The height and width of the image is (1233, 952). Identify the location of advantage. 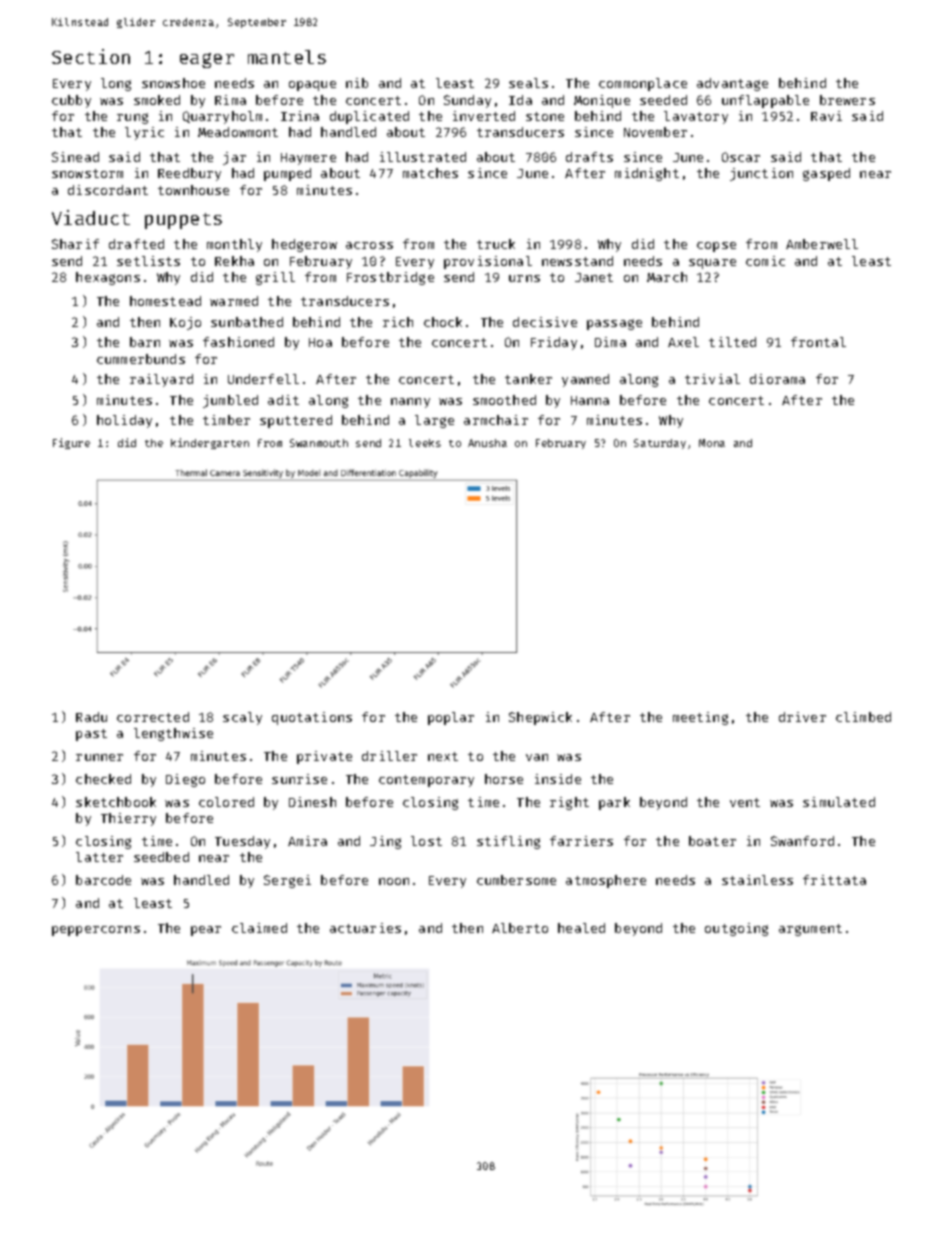
(732, 84).
